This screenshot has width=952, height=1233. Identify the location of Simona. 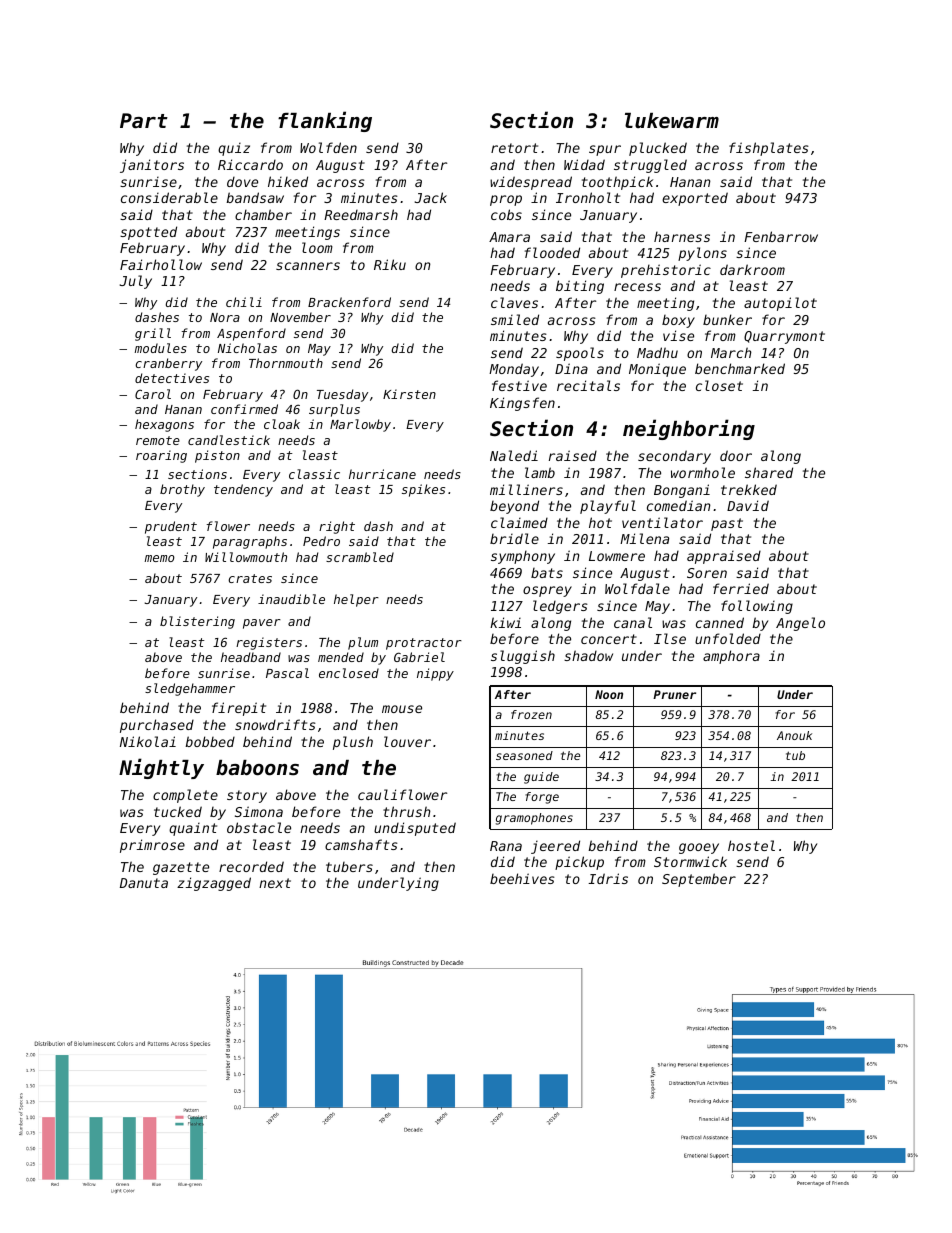
(259, 811).
